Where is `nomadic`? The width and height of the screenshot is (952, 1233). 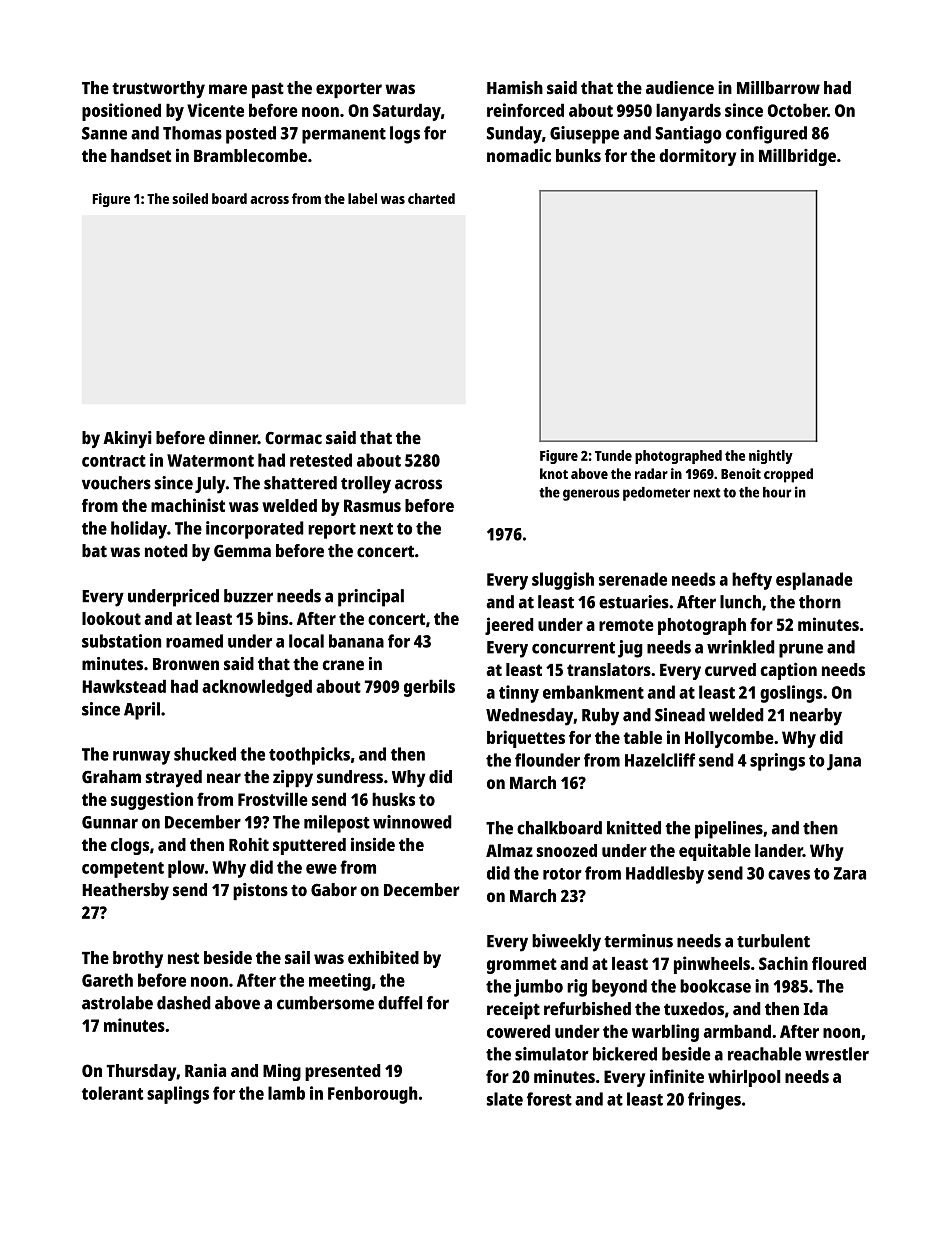 nomadic is located at coordinates (519, 155).
